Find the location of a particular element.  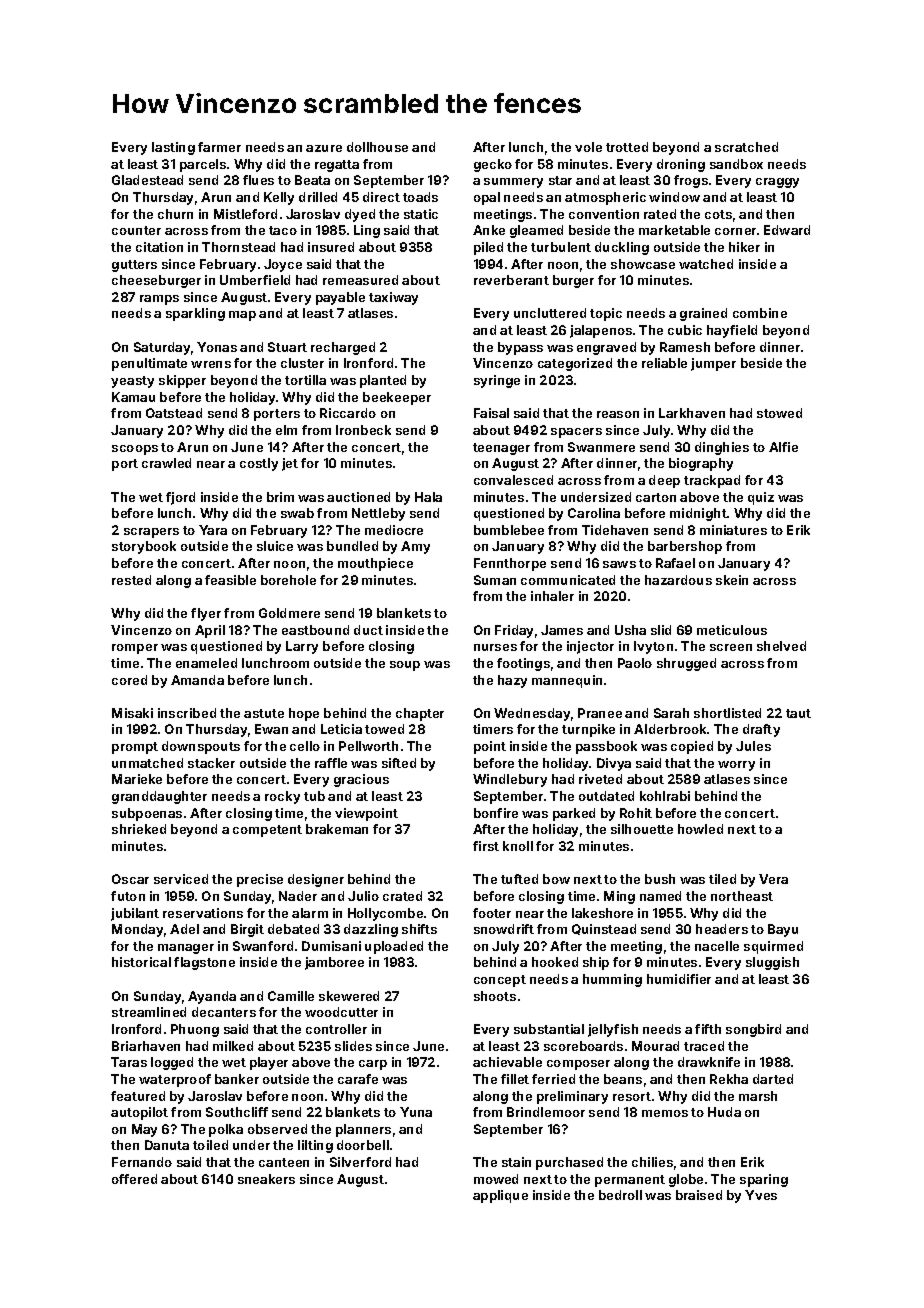

Kelly is located at coordinates (279, 198).
